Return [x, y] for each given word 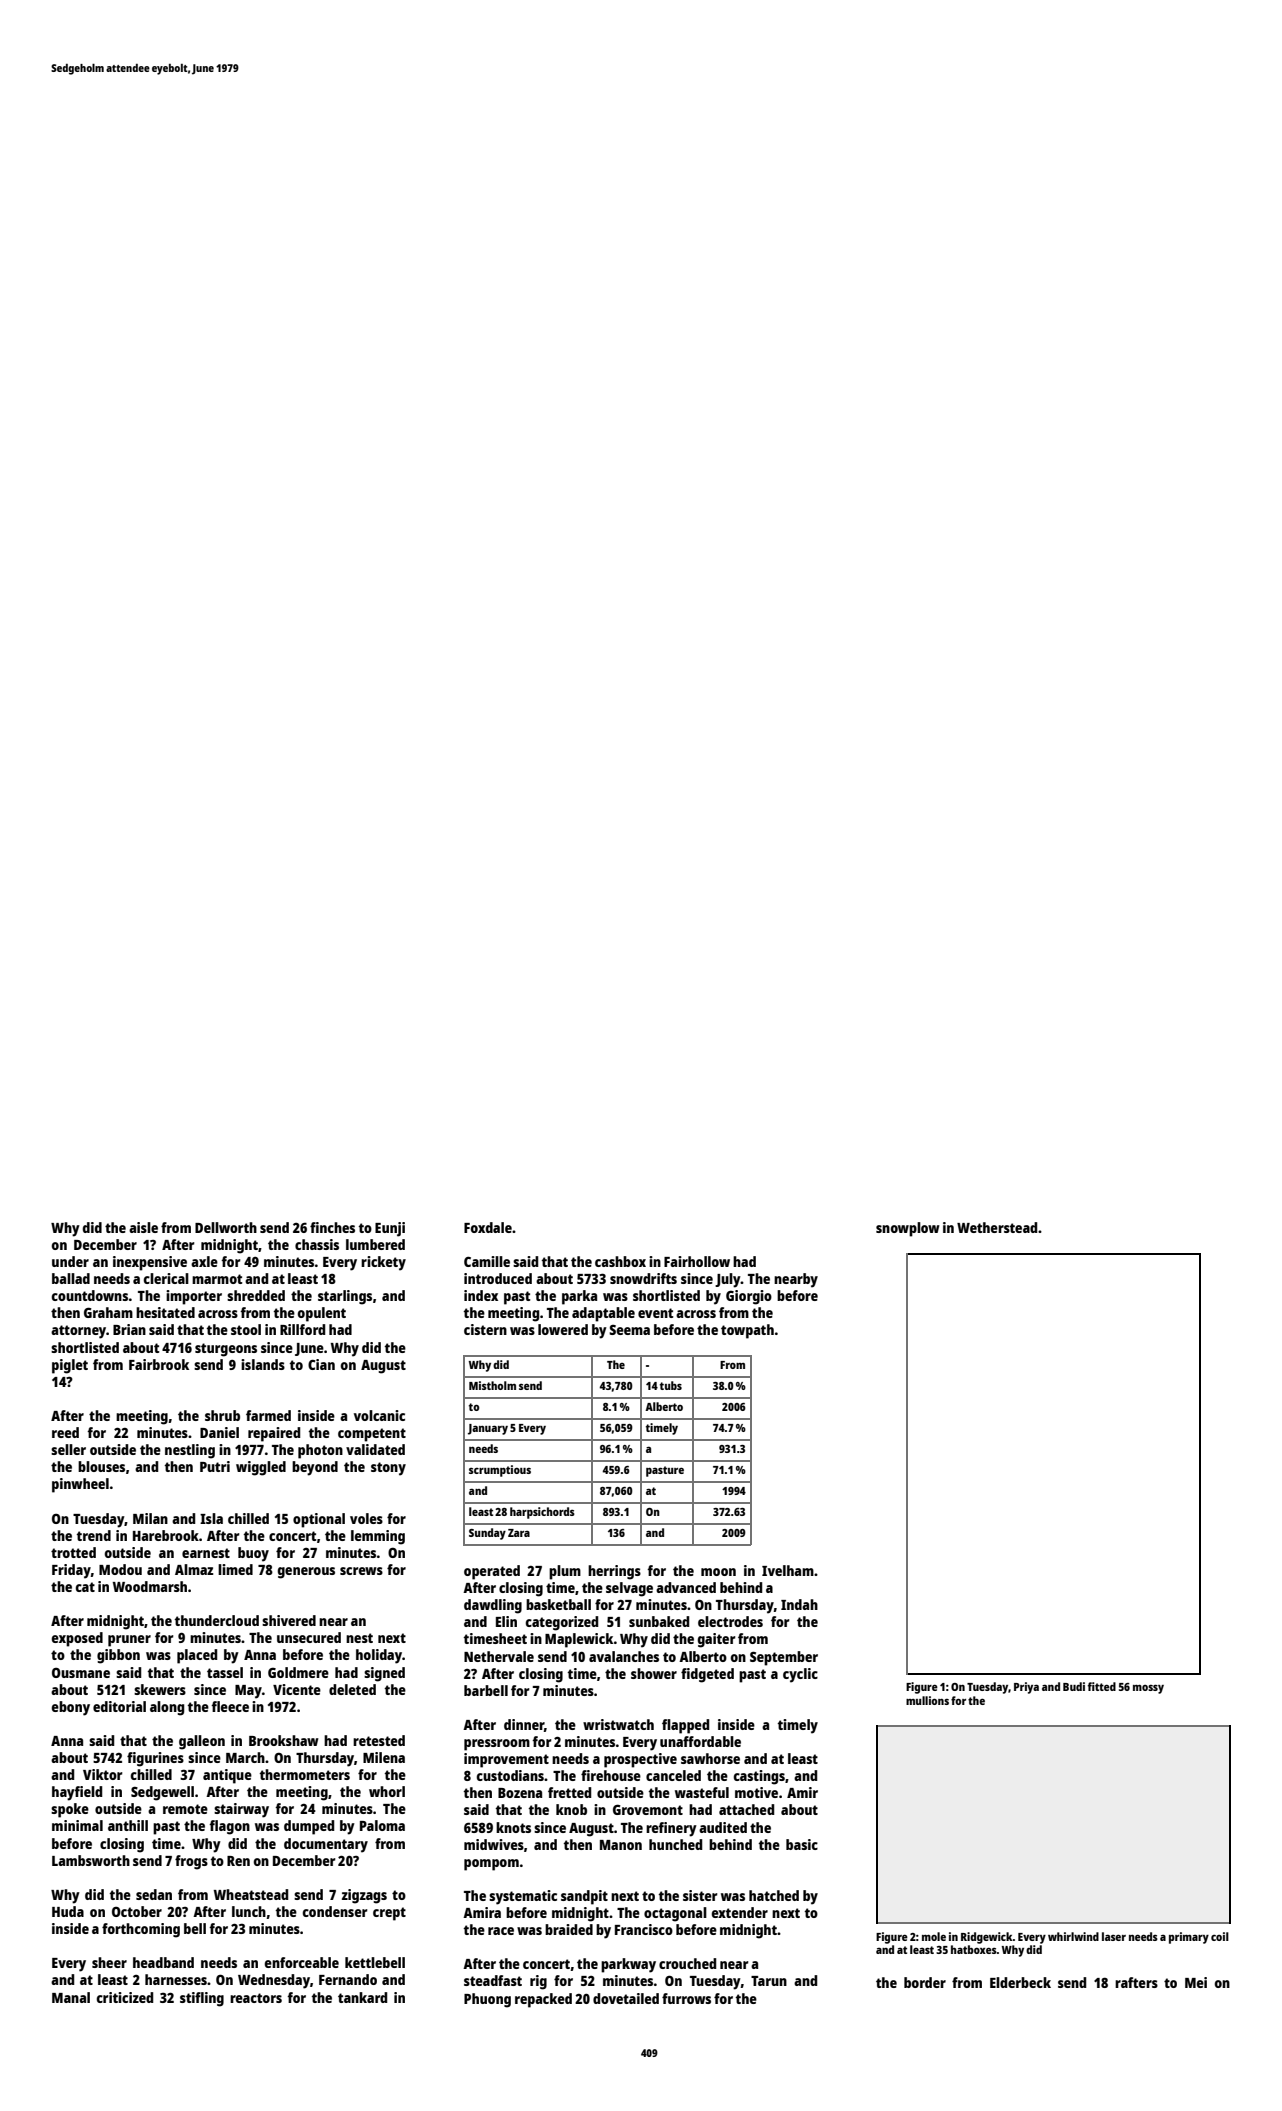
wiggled [261, 1468]
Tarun [769, 1981]
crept [389, 1914]
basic [802, 1844]
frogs [191, 1862]
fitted [1102, 1686]
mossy [1148, 1689]
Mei [1196, 1982]
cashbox [620, 1261]
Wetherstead [997, 1227]
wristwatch [618, 1724]
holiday [379, 1656]
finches [332, 1227]
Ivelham [788, 1570]
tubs [671, 1385]
